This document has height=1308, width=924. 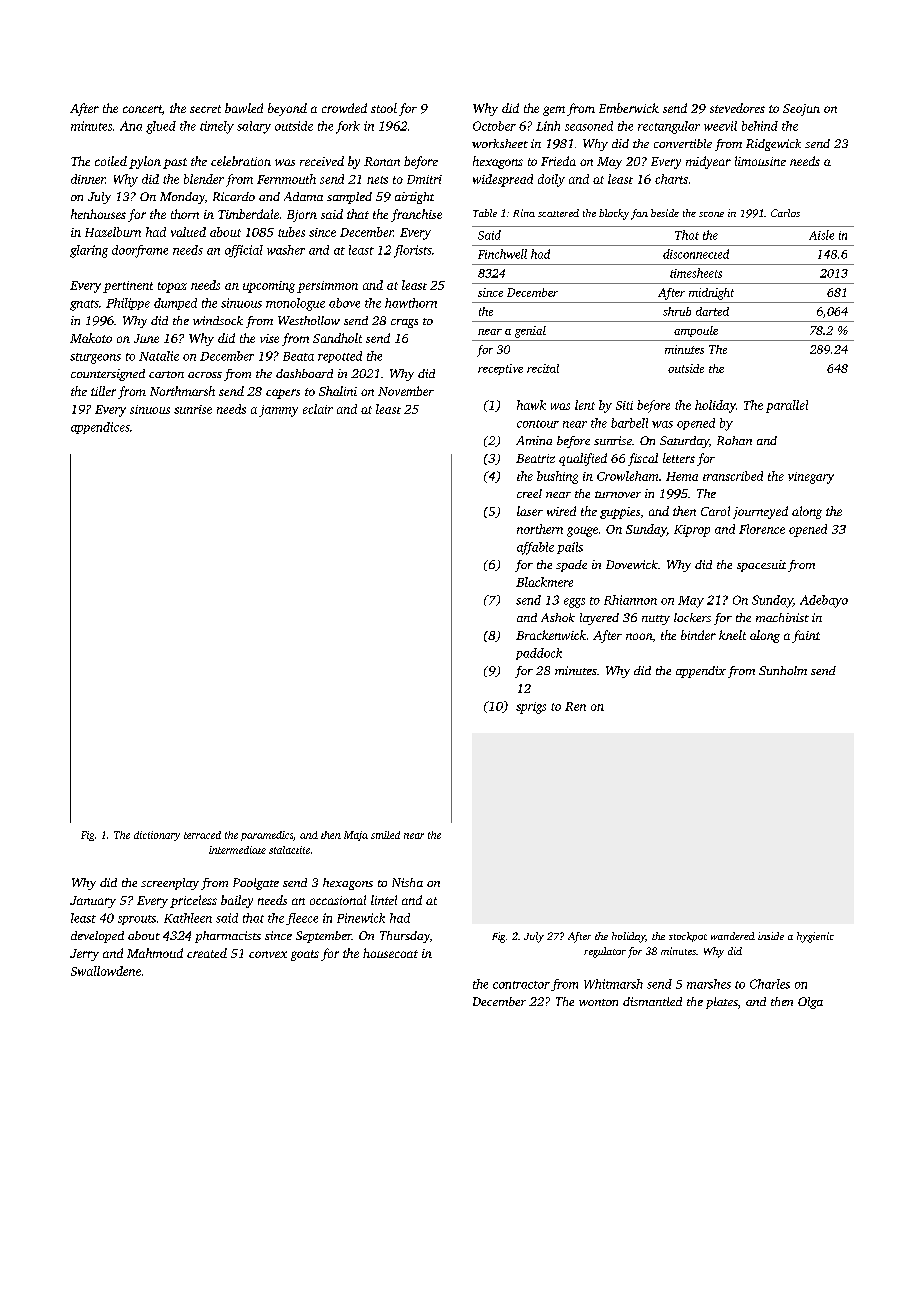 What do you see at coordinates (543, 368) in the document?
I see `recital` at bounding box center [543, 368].
